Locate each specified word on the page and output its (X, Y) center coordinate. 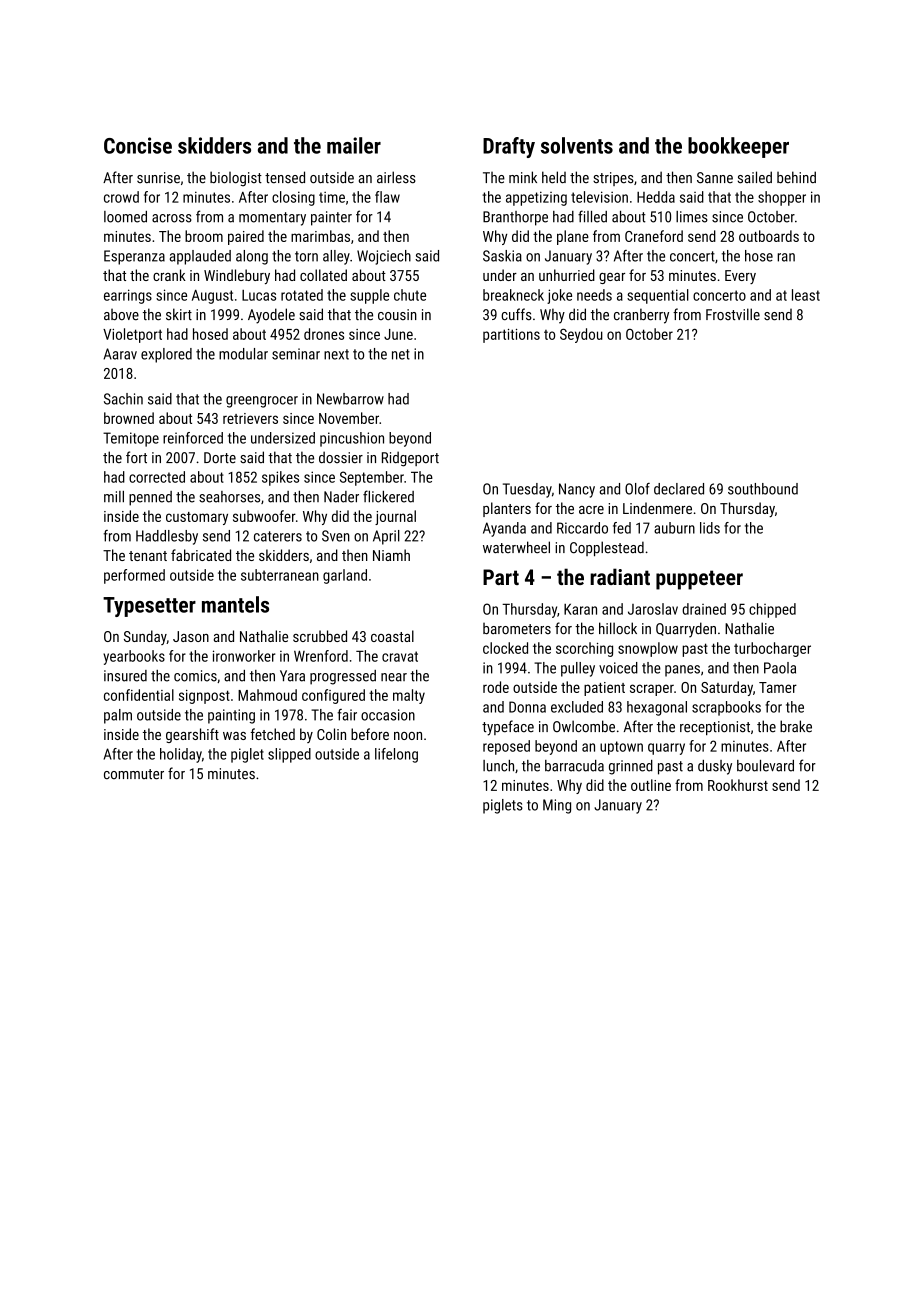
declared (679, 489)
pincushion (352, 439)
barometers (517, 629)
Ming (557, 806)
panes (682, 671)
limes (692, 217)
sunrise (158, 178)
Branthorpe (515, 218)
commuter (134, 774)
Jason (191, 636)
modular (243, 354)
